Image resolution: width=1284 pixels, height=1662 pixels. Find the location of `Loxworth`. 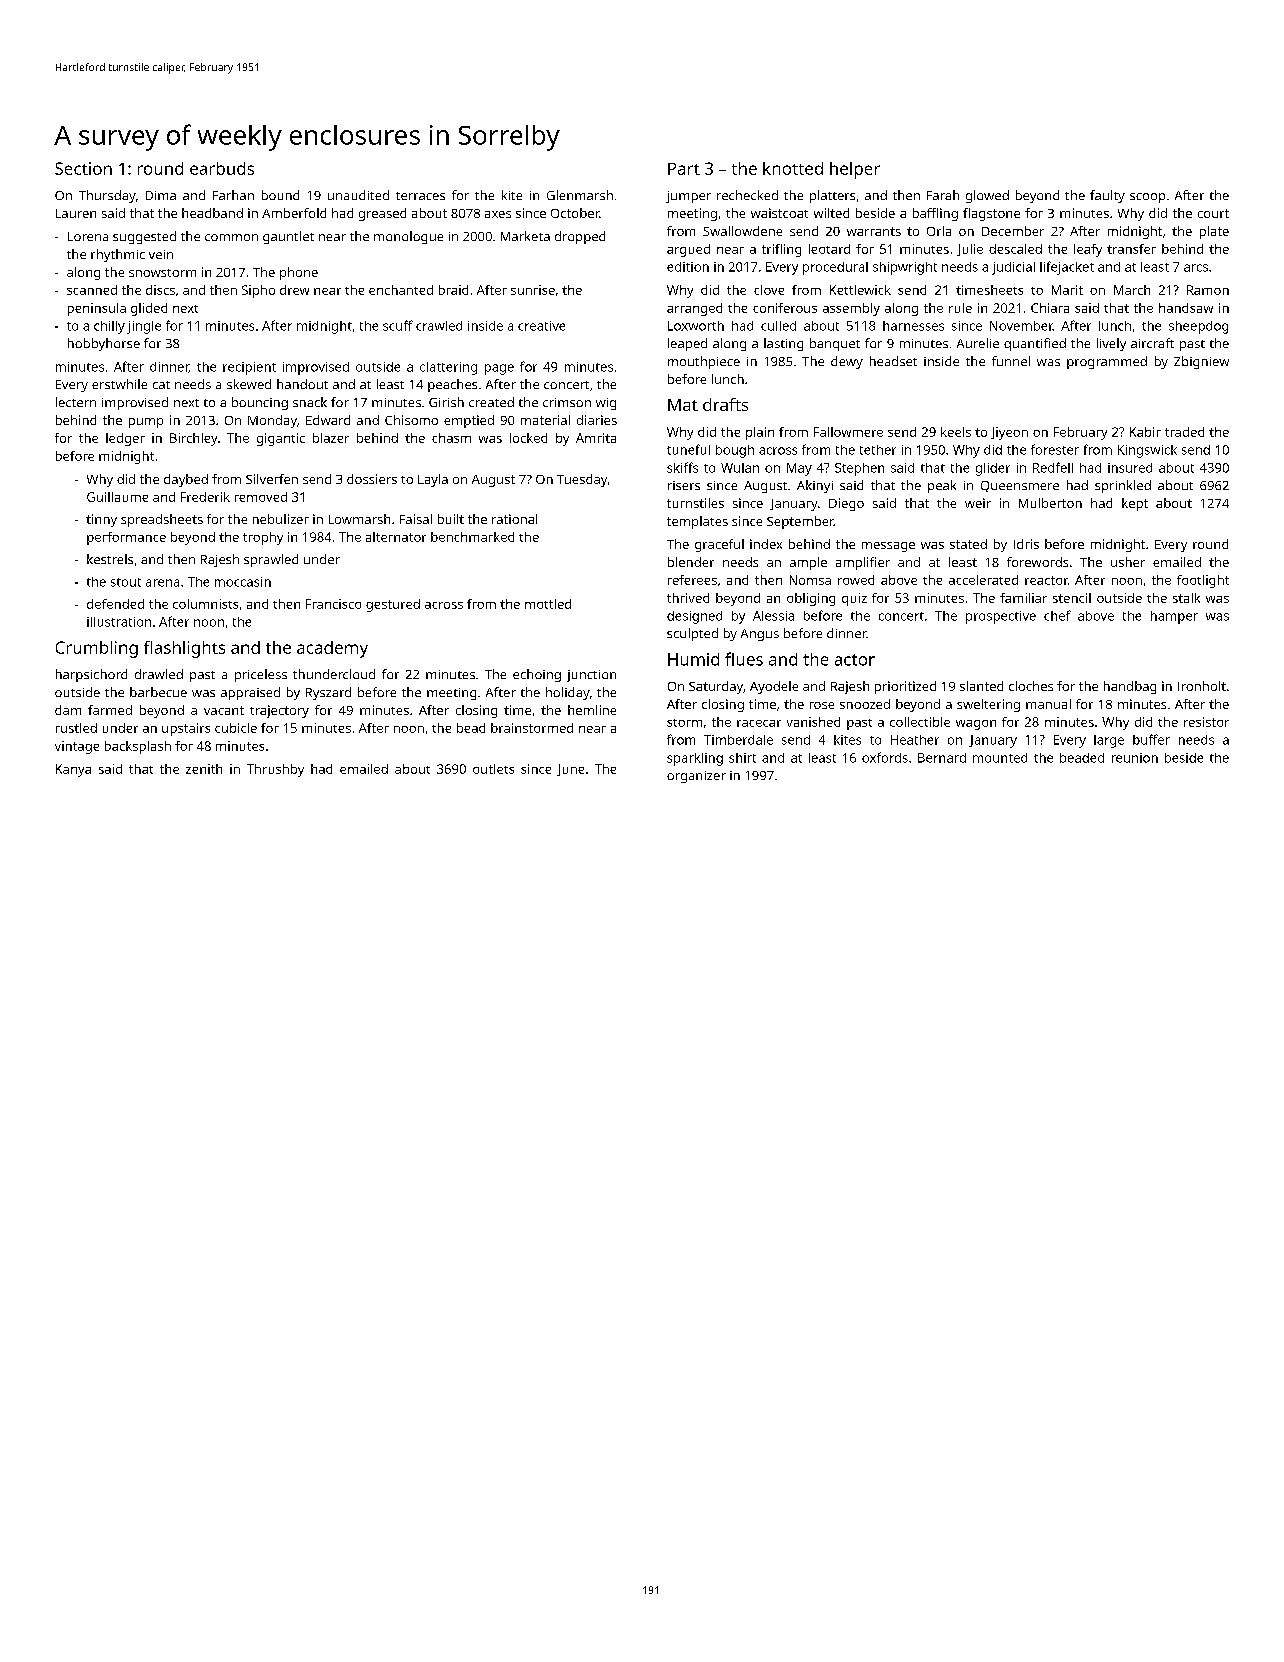

Loxworth is located at coordinates (696, 326).
